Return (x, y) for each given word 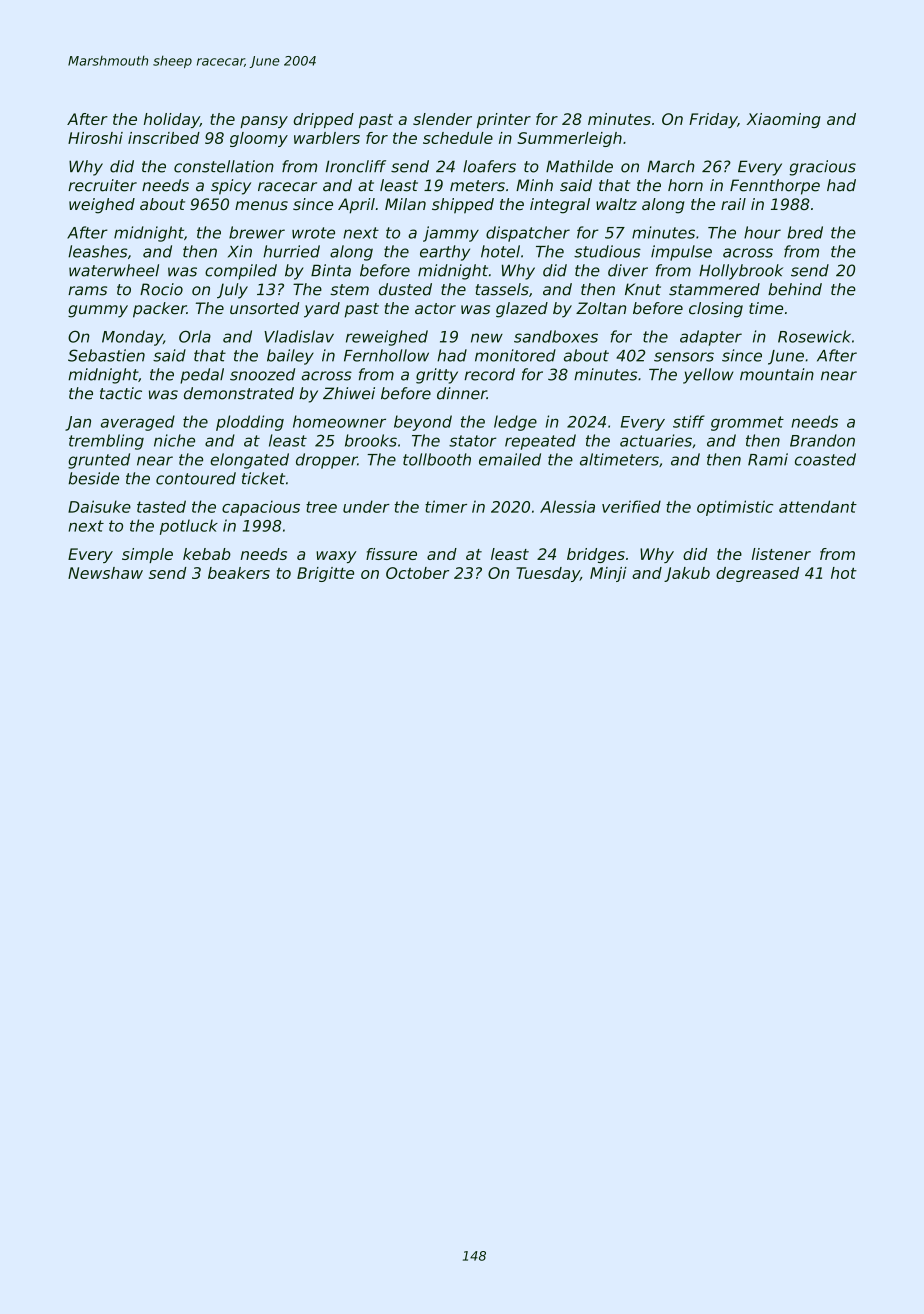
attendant (818, 506)
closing (716, 310)
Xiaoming (784, 120)
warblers (327, 138)
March (671, 166)
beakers (239, 573)
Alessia (567, 506)
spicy (231, 187)
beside (93, 478)
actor (435, 309)
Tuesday (548, 574)
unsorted (264, 308)
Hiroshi (95, 138)
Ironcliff (355, 166)
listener (781, 554)
